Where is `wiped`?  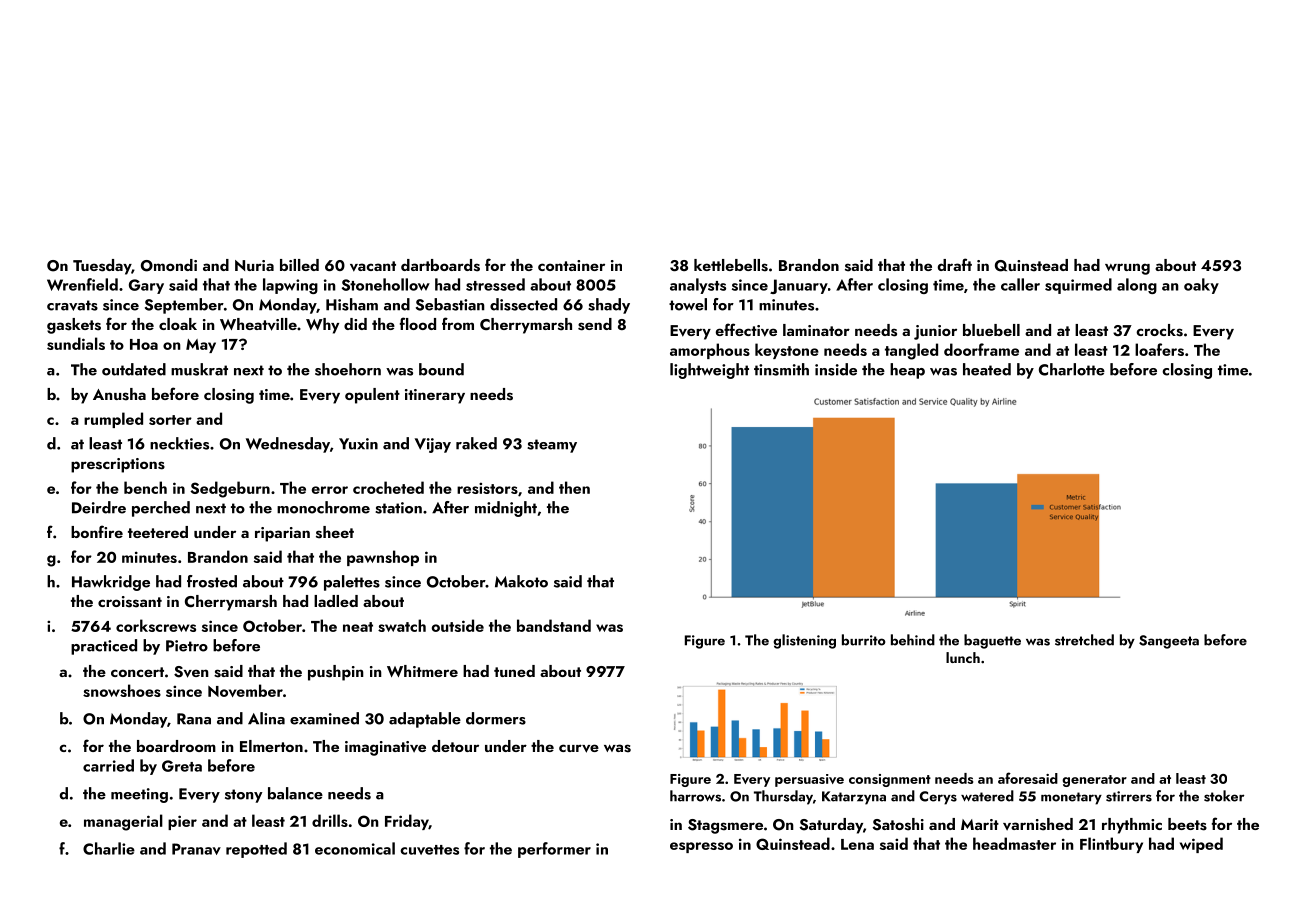 wiped is located at coordinates (1201, 845).
